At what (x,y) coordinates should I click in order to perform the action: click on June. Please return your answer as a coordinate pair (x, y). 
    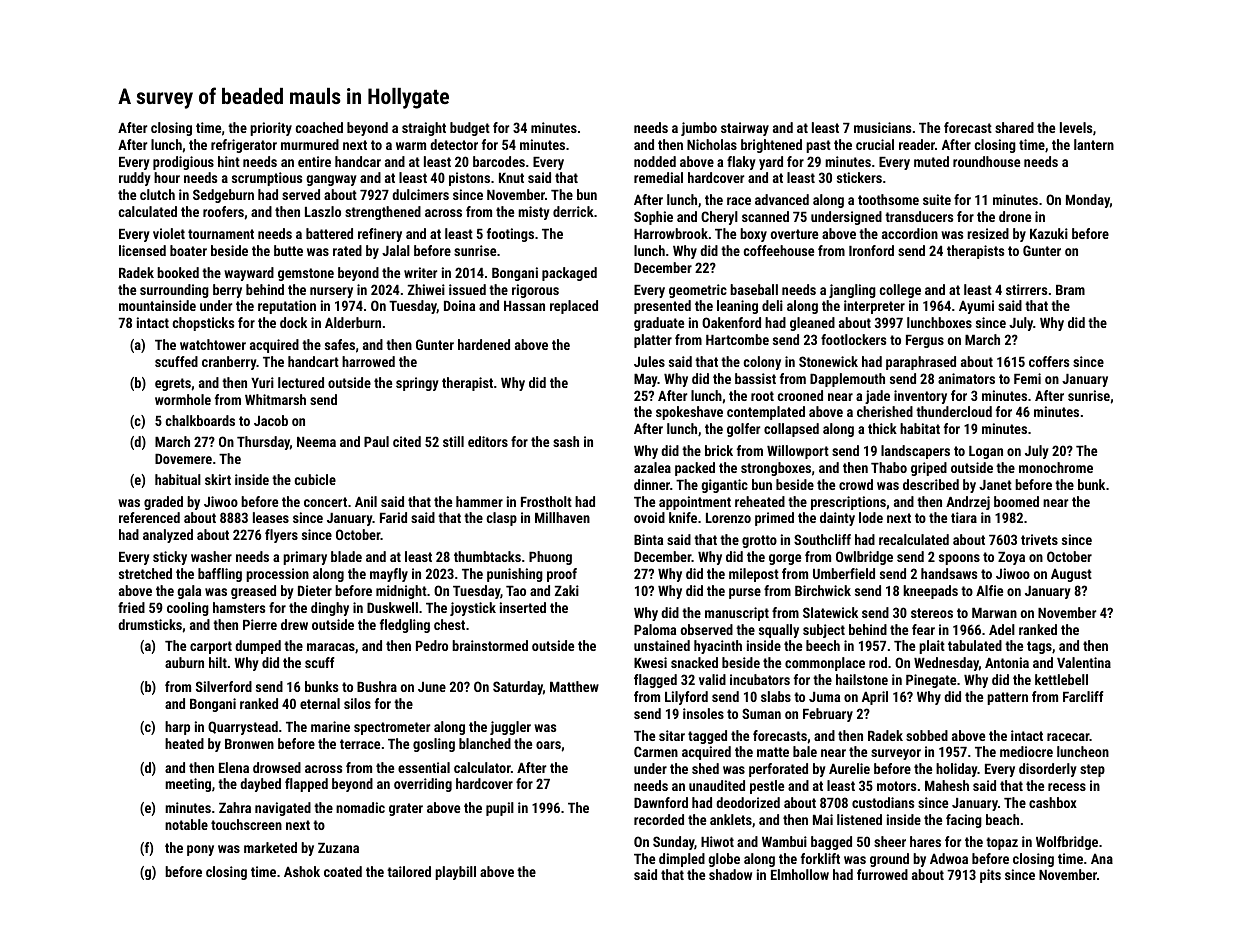
    Looking at the image, I should click on (432, 687).
